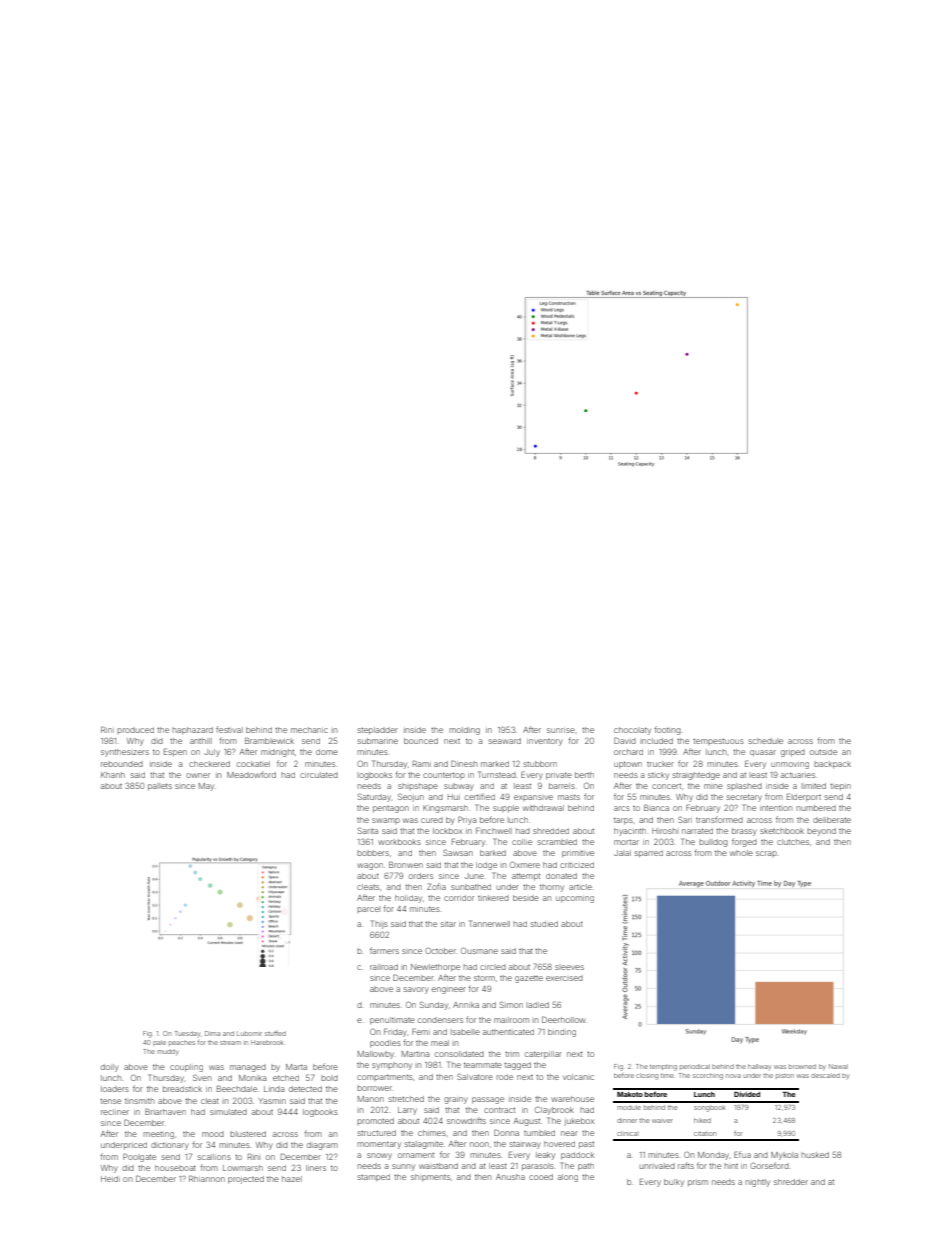  What do you see at coordinates (782, 831) in the image?
I see `sketchbook` at bounding box center [782, 831].
